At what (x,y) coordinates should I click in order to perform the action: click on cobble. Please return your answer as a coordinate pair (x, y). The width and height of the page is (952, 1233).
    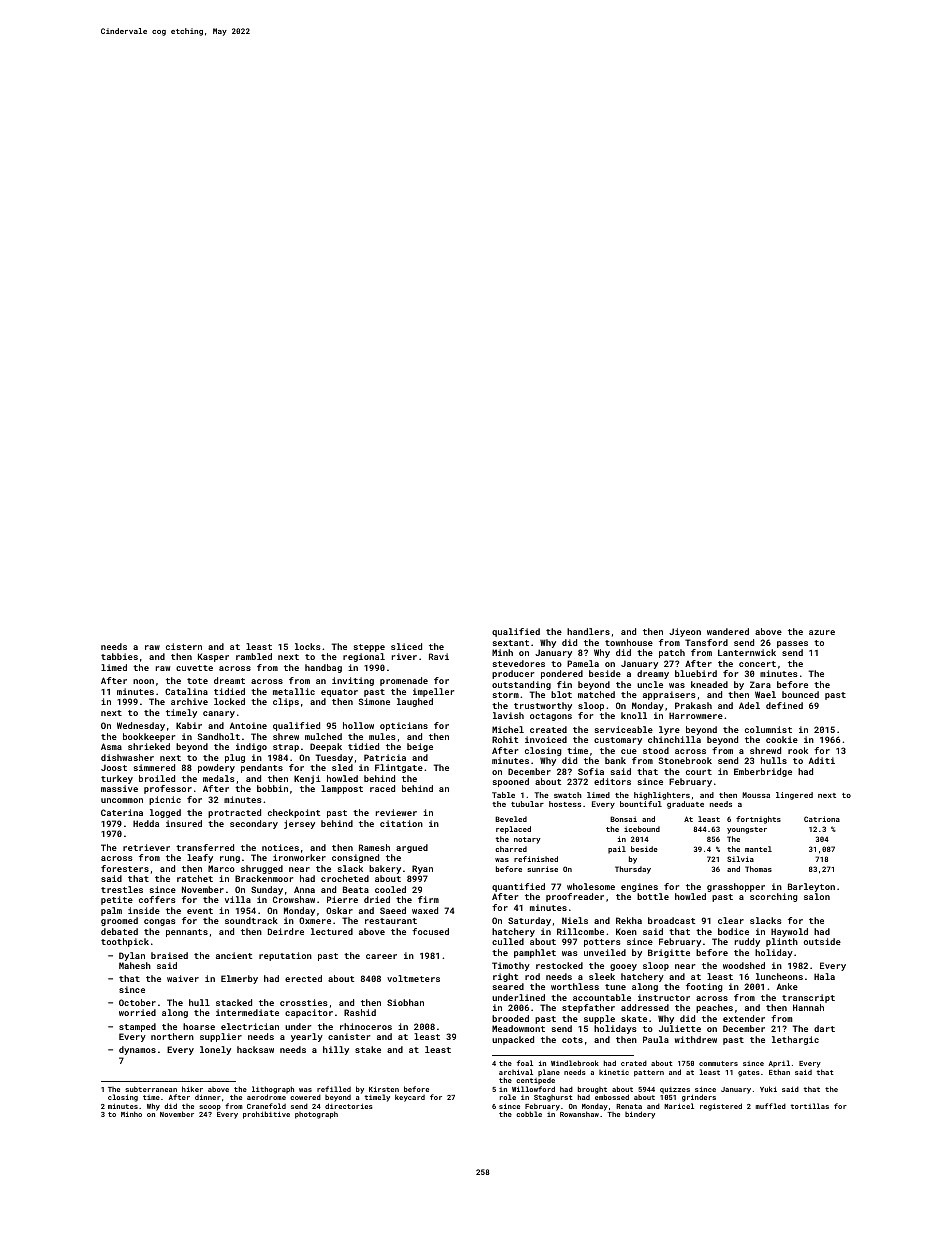
    Looking at the image, I should click on (529, 1114).
